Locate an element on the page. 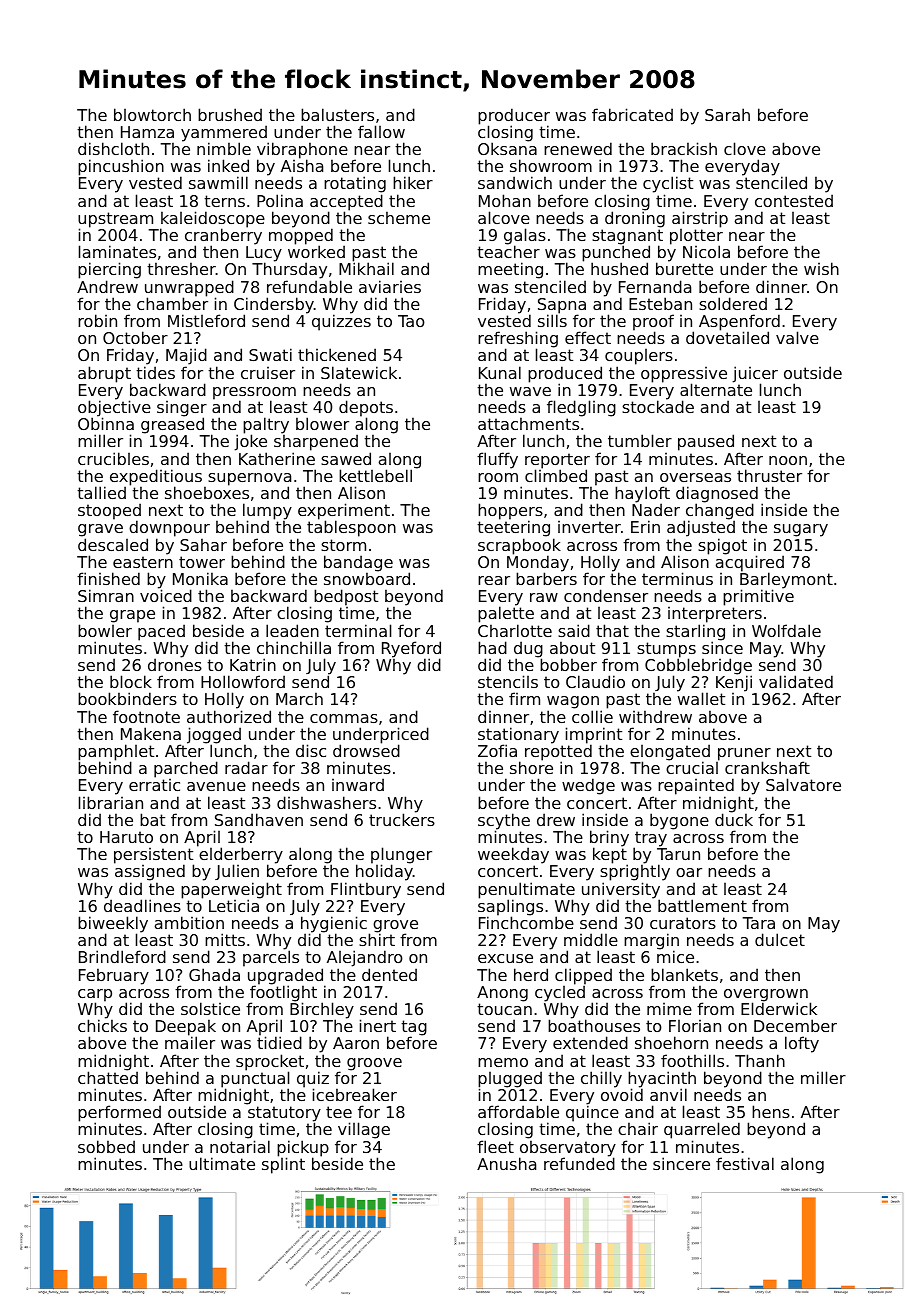 This image has height=1314, width=924. festival is located at coordinates (745, 1163).
